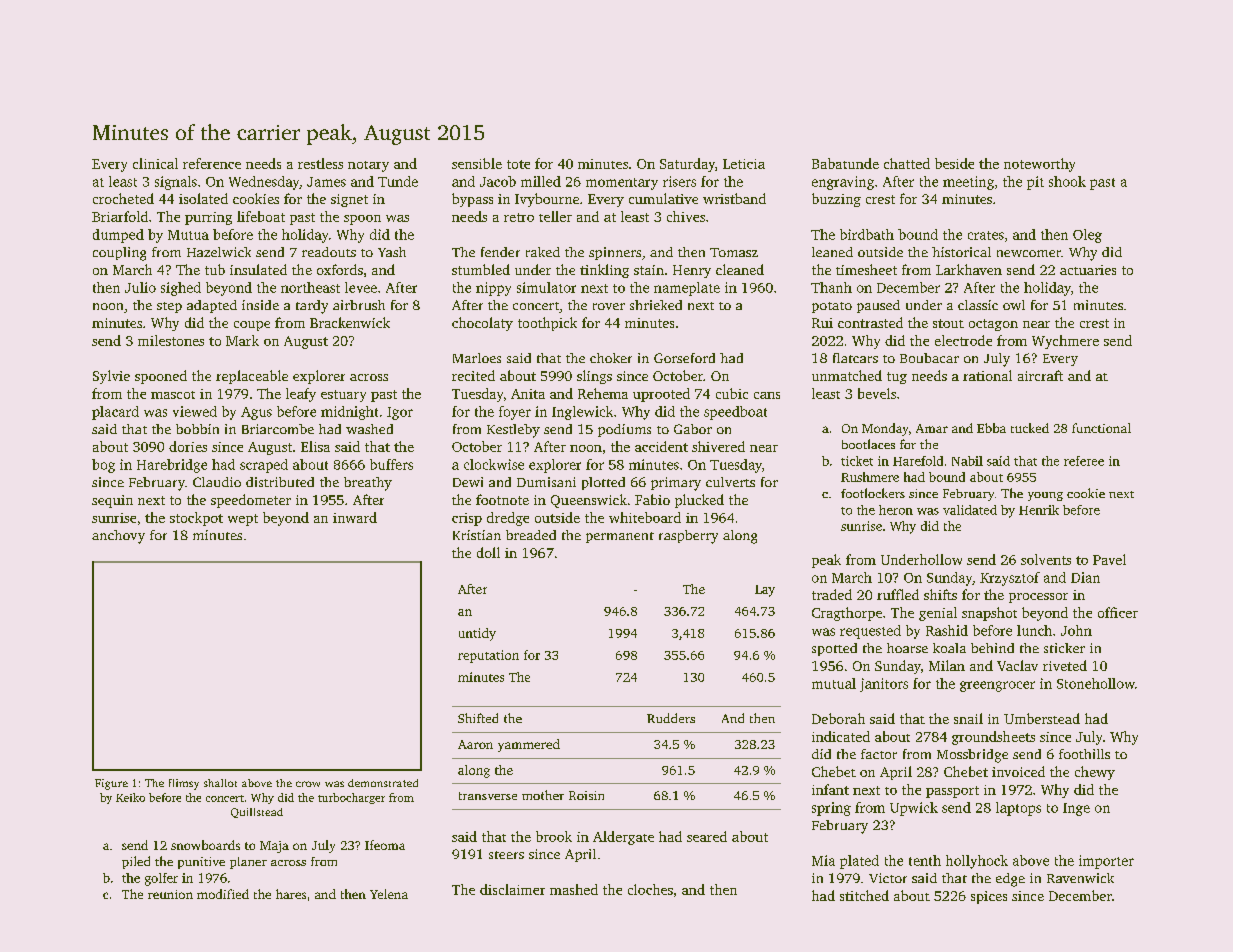  Describe the element at coordinates (170, 894) in the document. I see `reunion` at that location.
